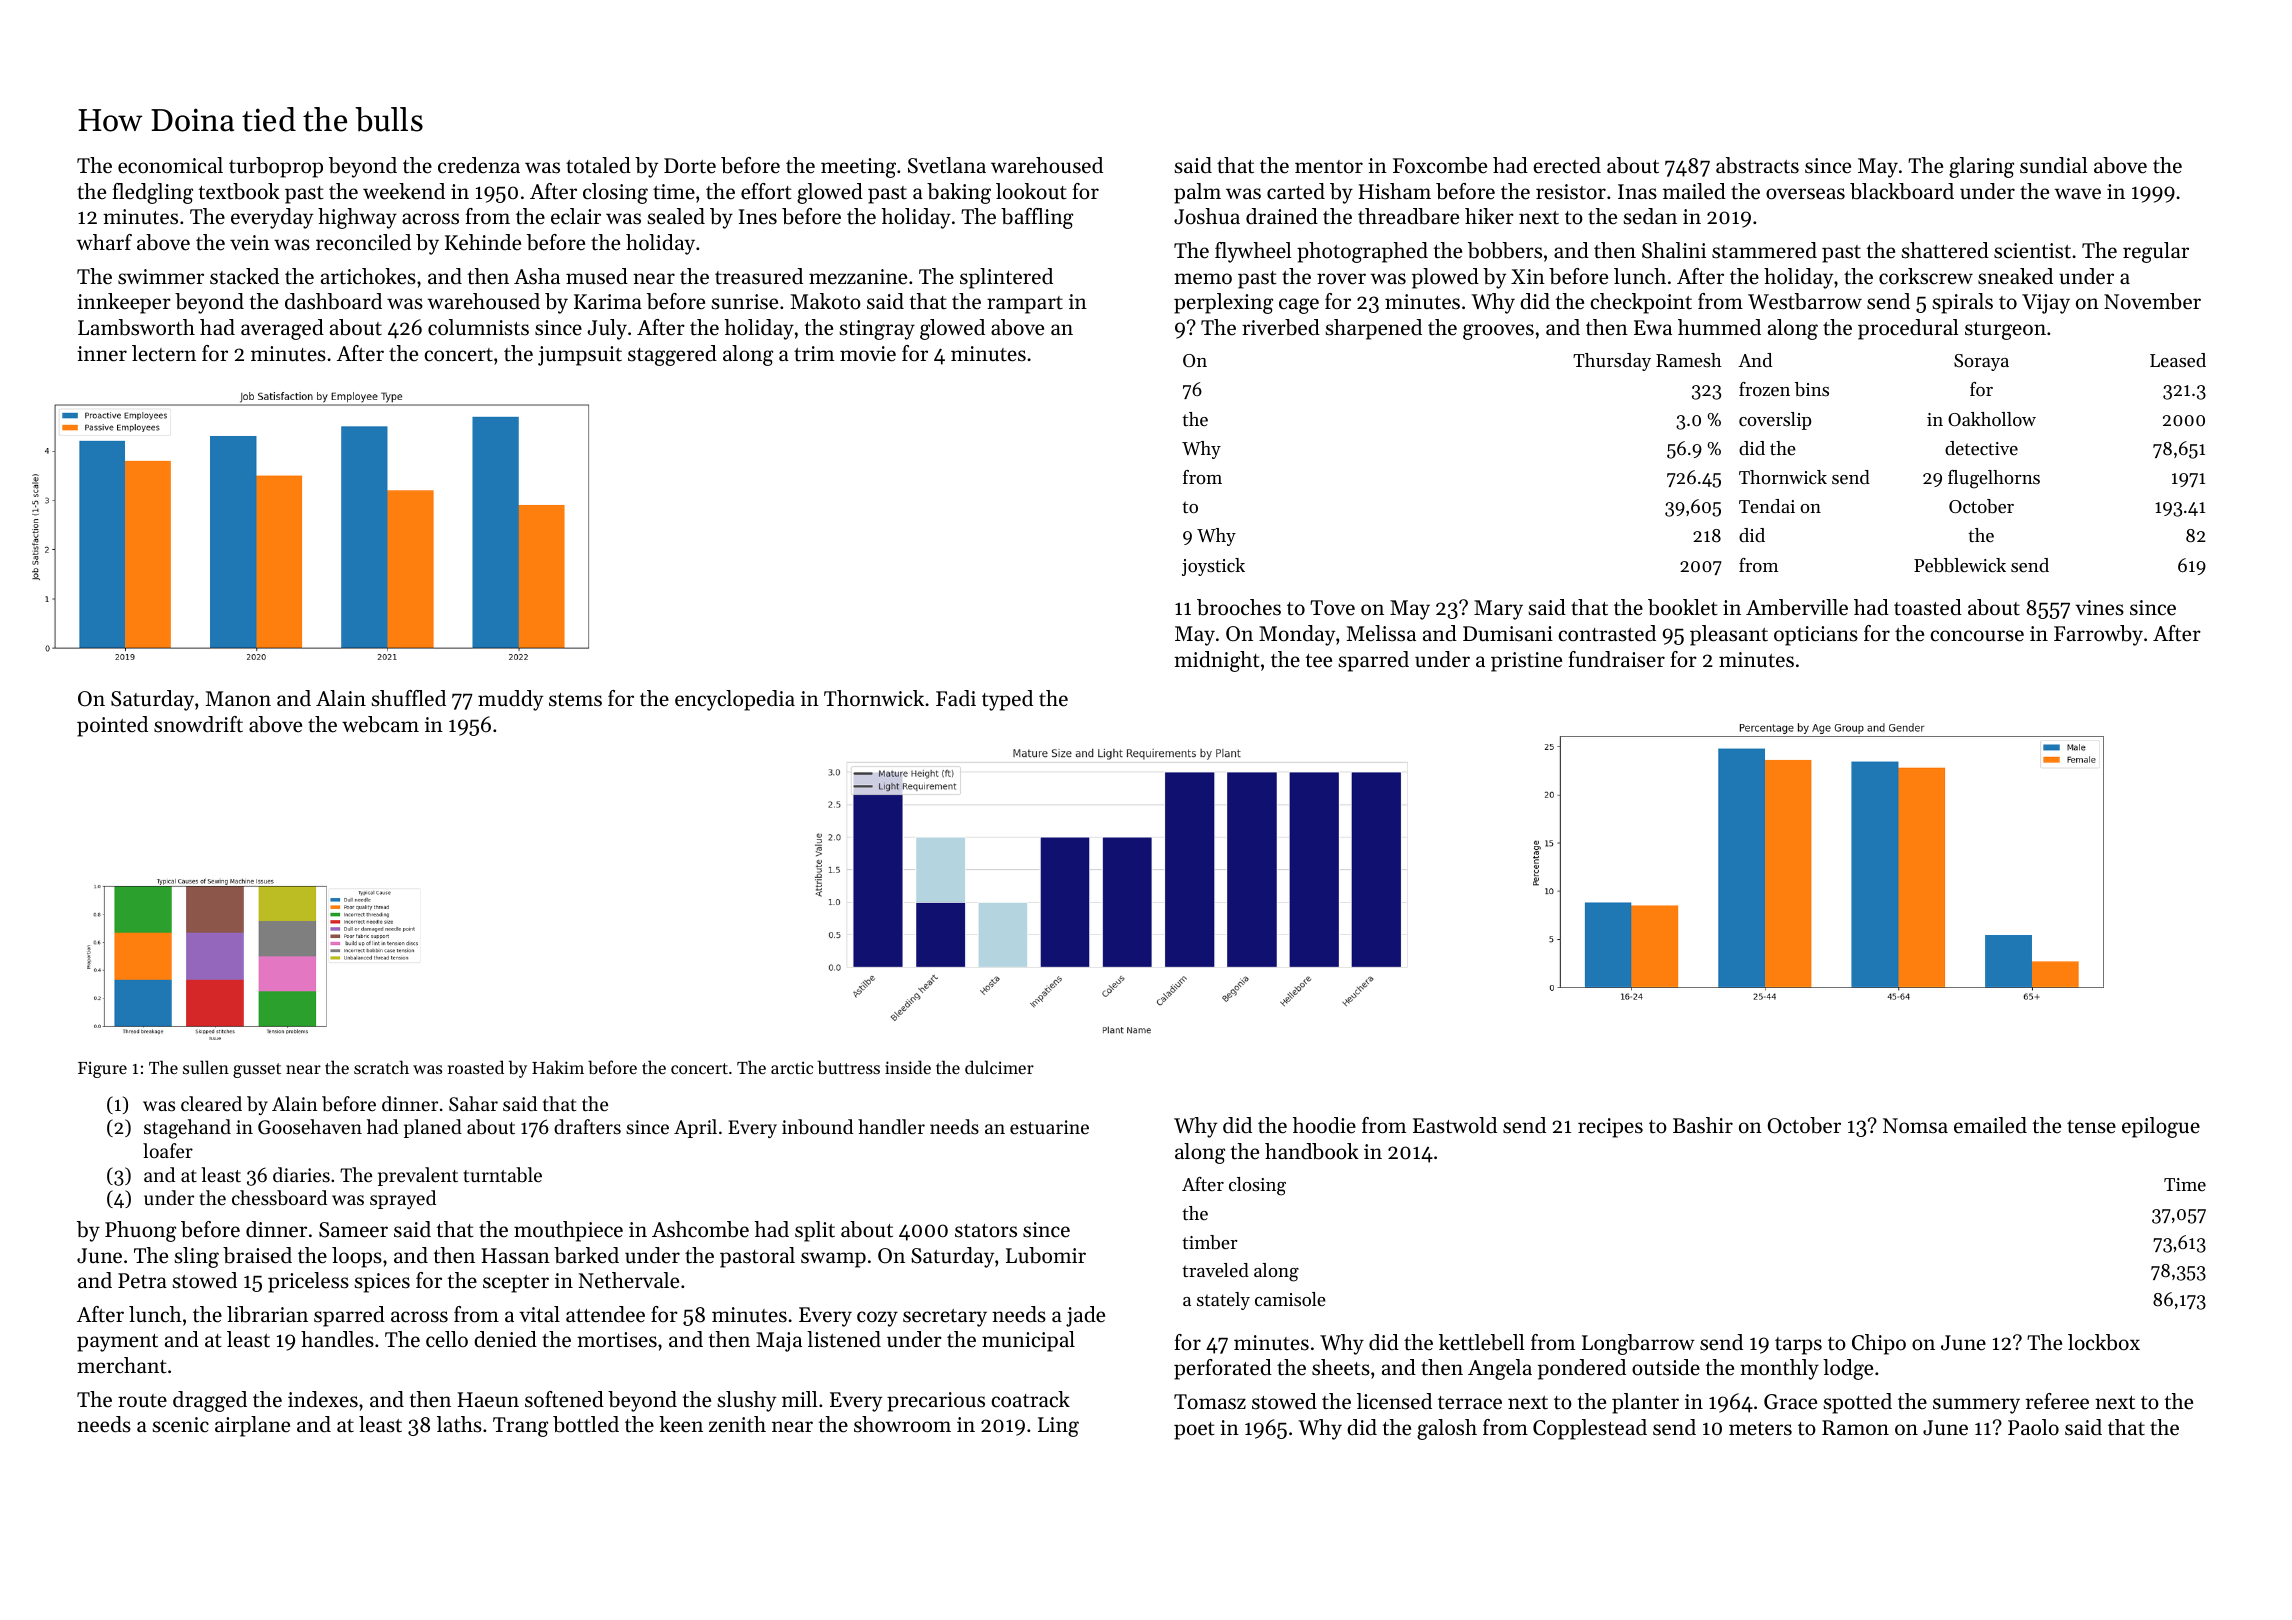 The image size is (2292, 1620). Describe the element at coordinates (180, 1425) in the page. I see `scenic` at that location.
